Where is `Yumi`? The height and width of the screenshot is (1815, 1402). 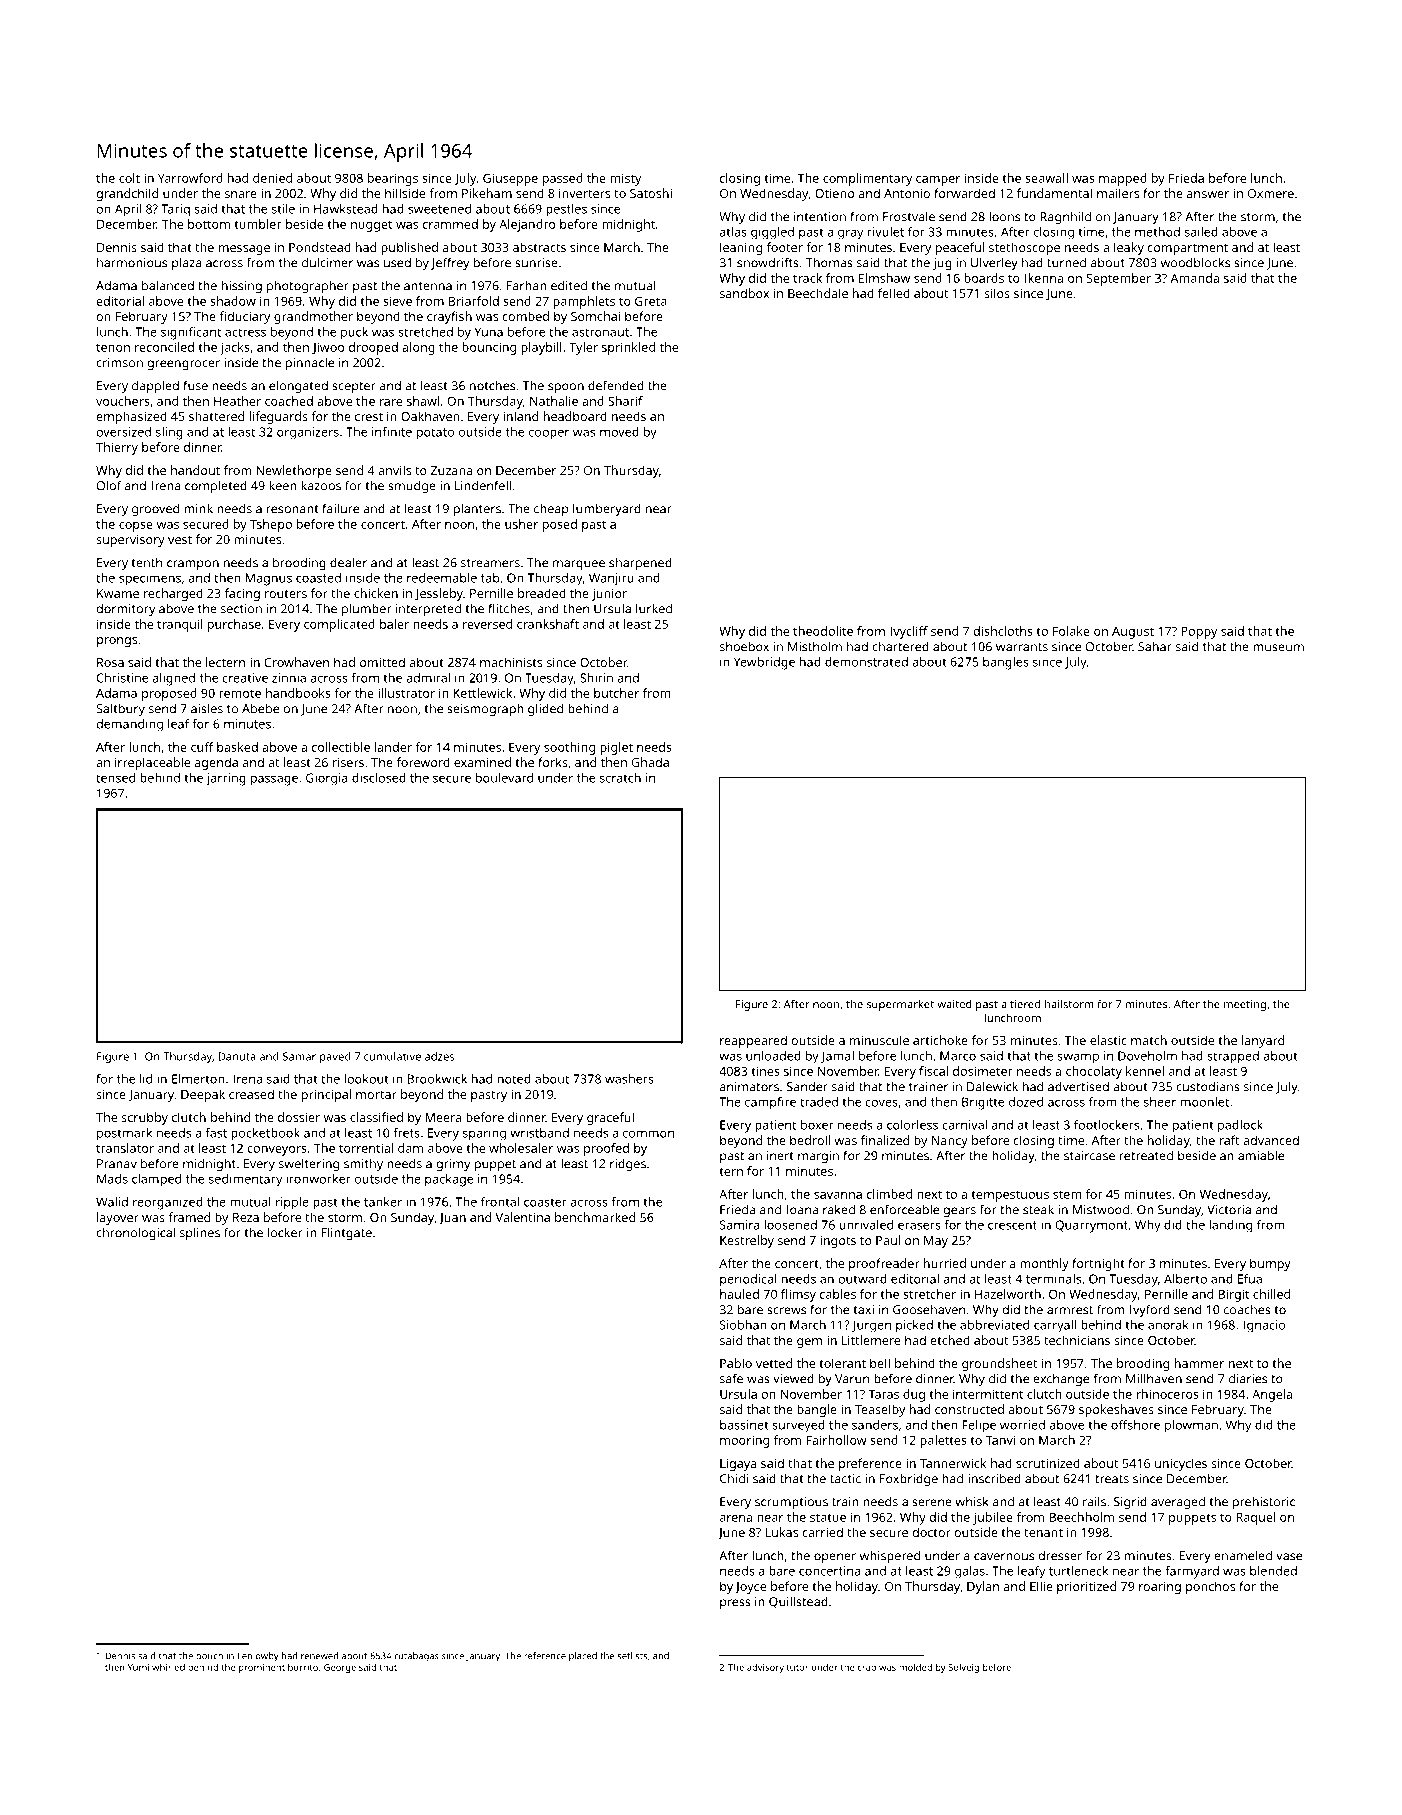 Yumi is located at coordinates (138, 1667).
